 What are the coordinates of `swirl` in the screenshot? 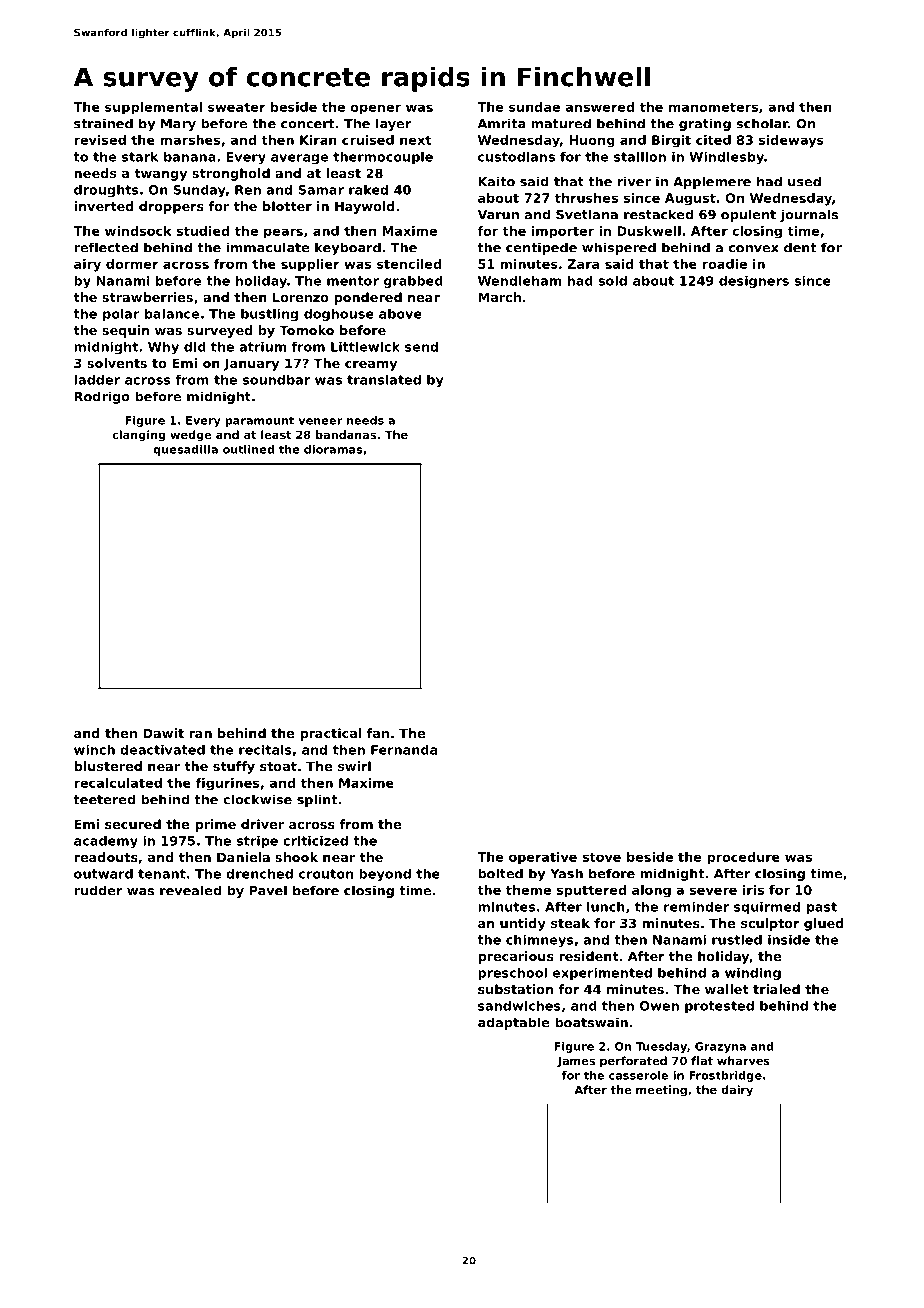 It's located at (354, 766).
